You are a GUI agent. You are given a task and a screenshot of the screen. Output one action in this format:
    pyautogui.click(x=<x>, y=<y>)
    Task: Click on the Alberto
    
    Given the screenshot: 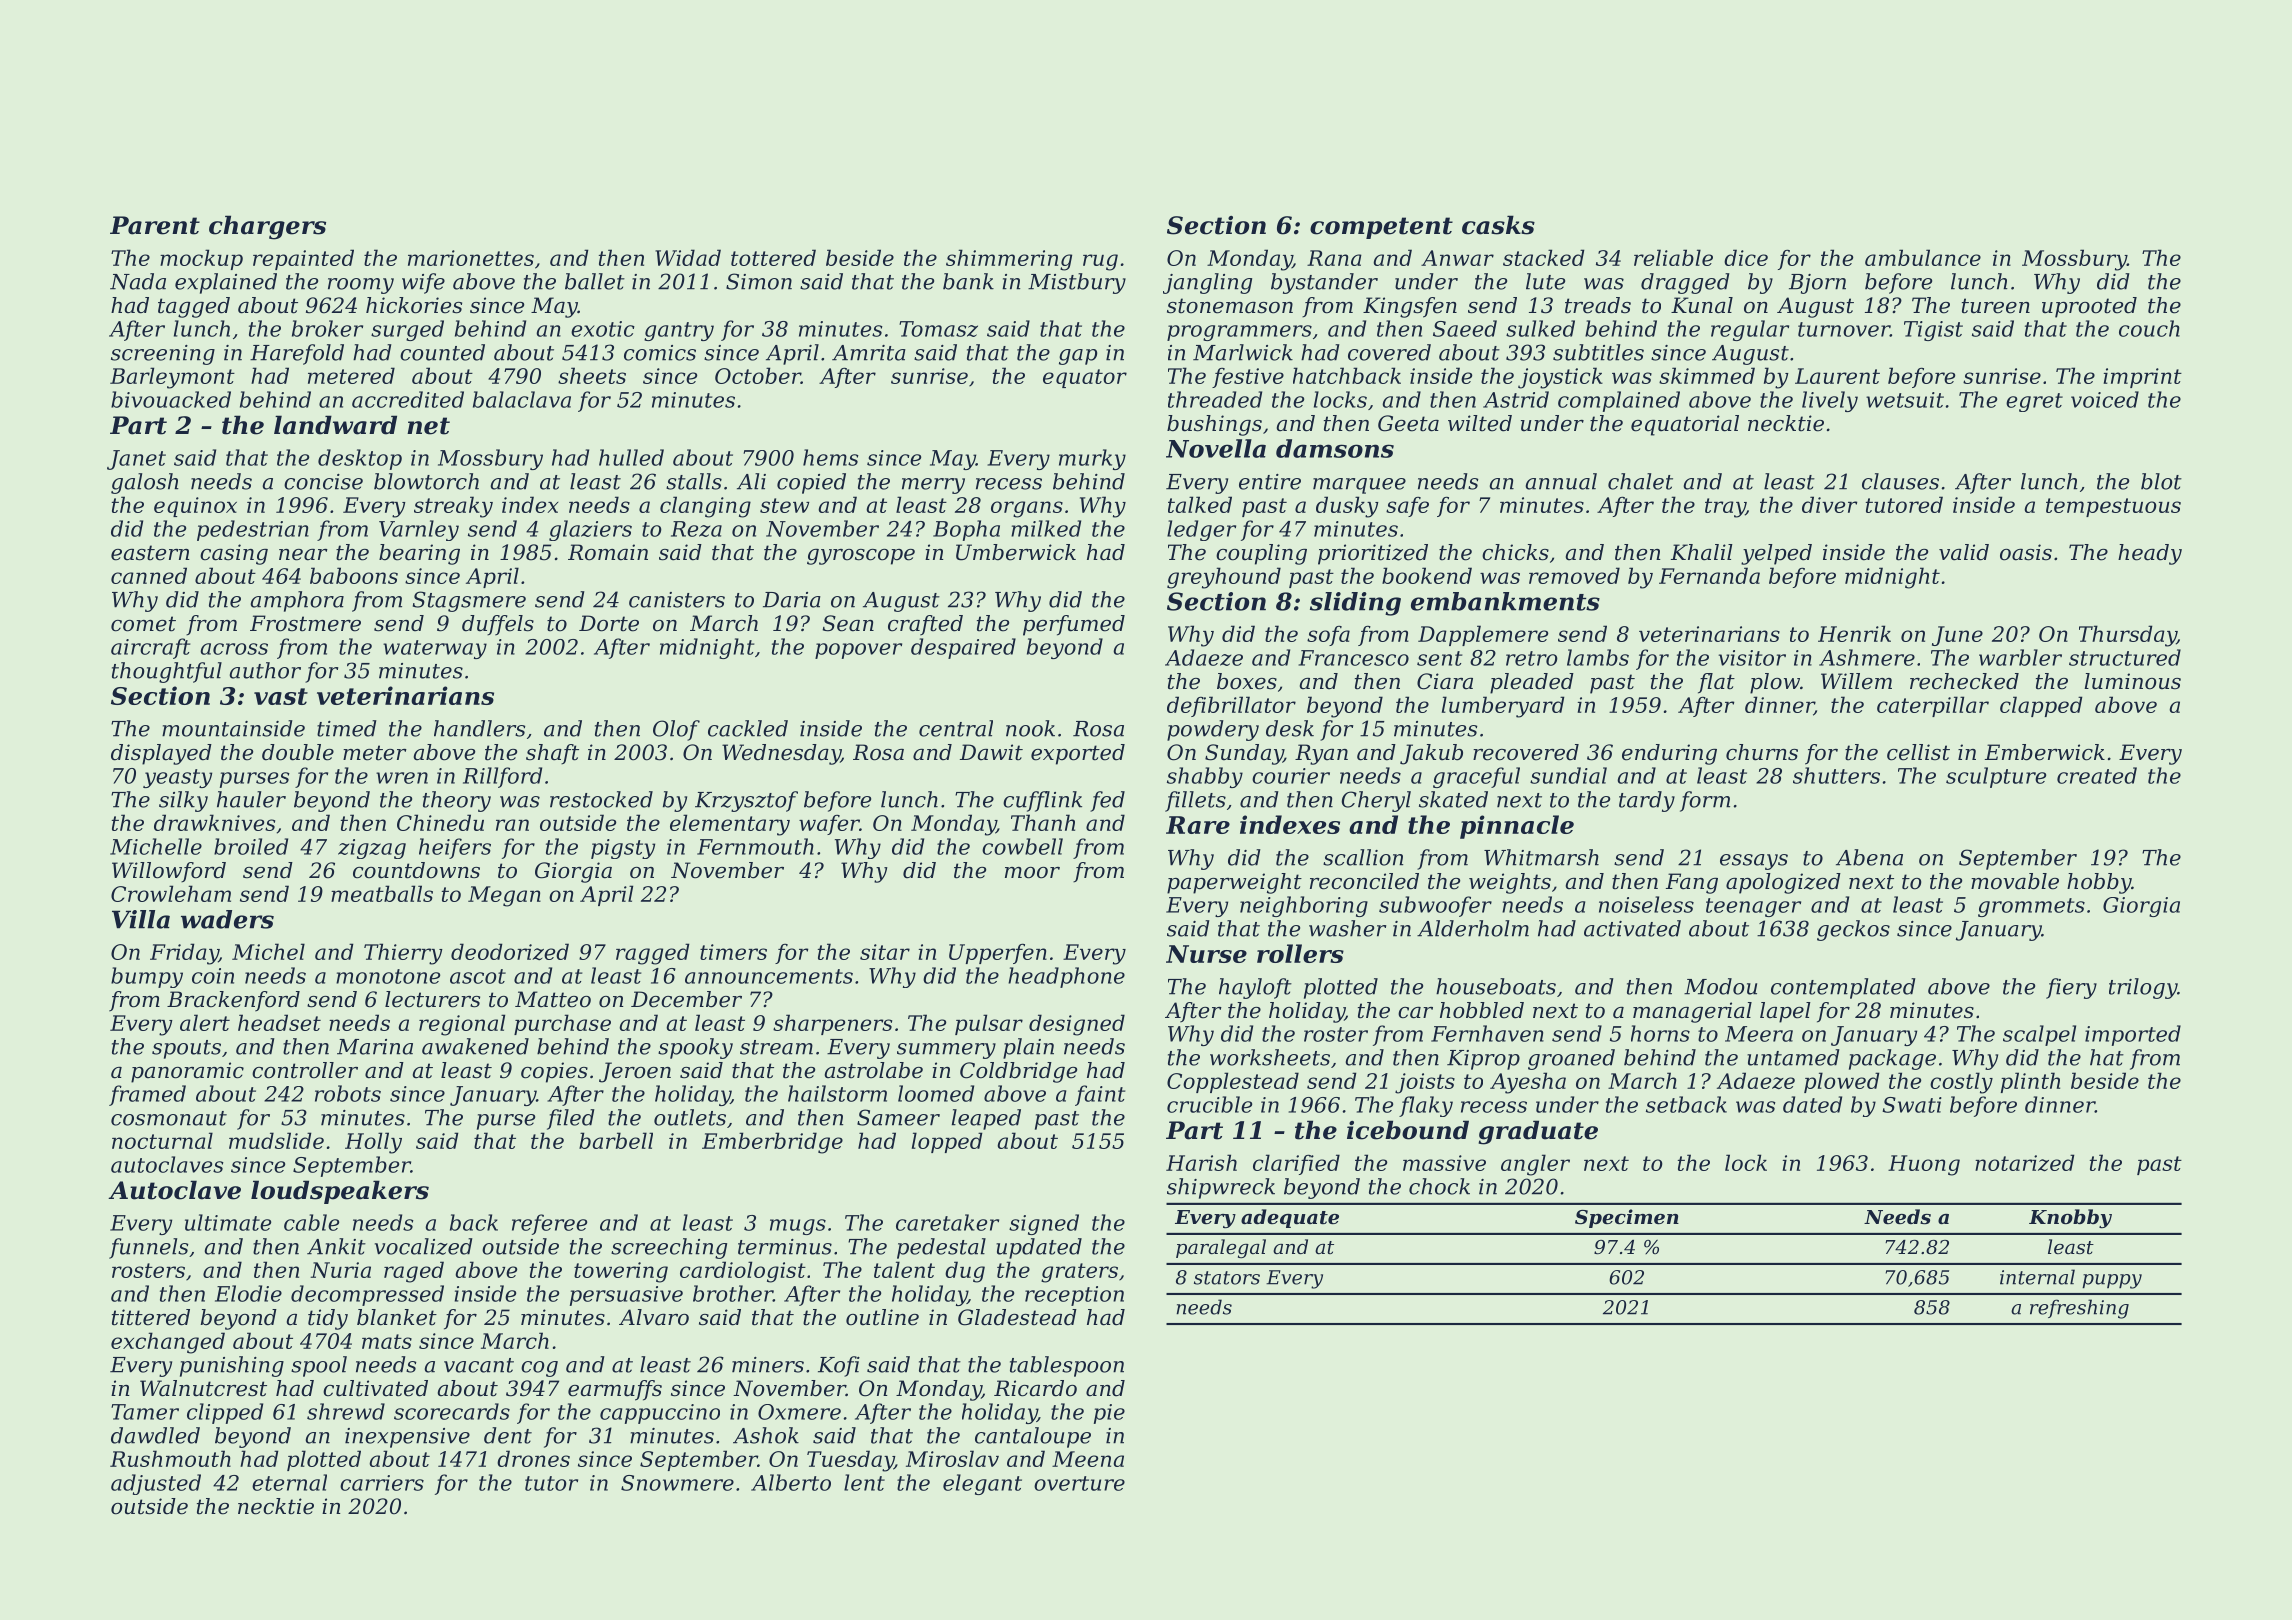 What is the action you would take?
    pyautogui.click(x=791, y=1482)
